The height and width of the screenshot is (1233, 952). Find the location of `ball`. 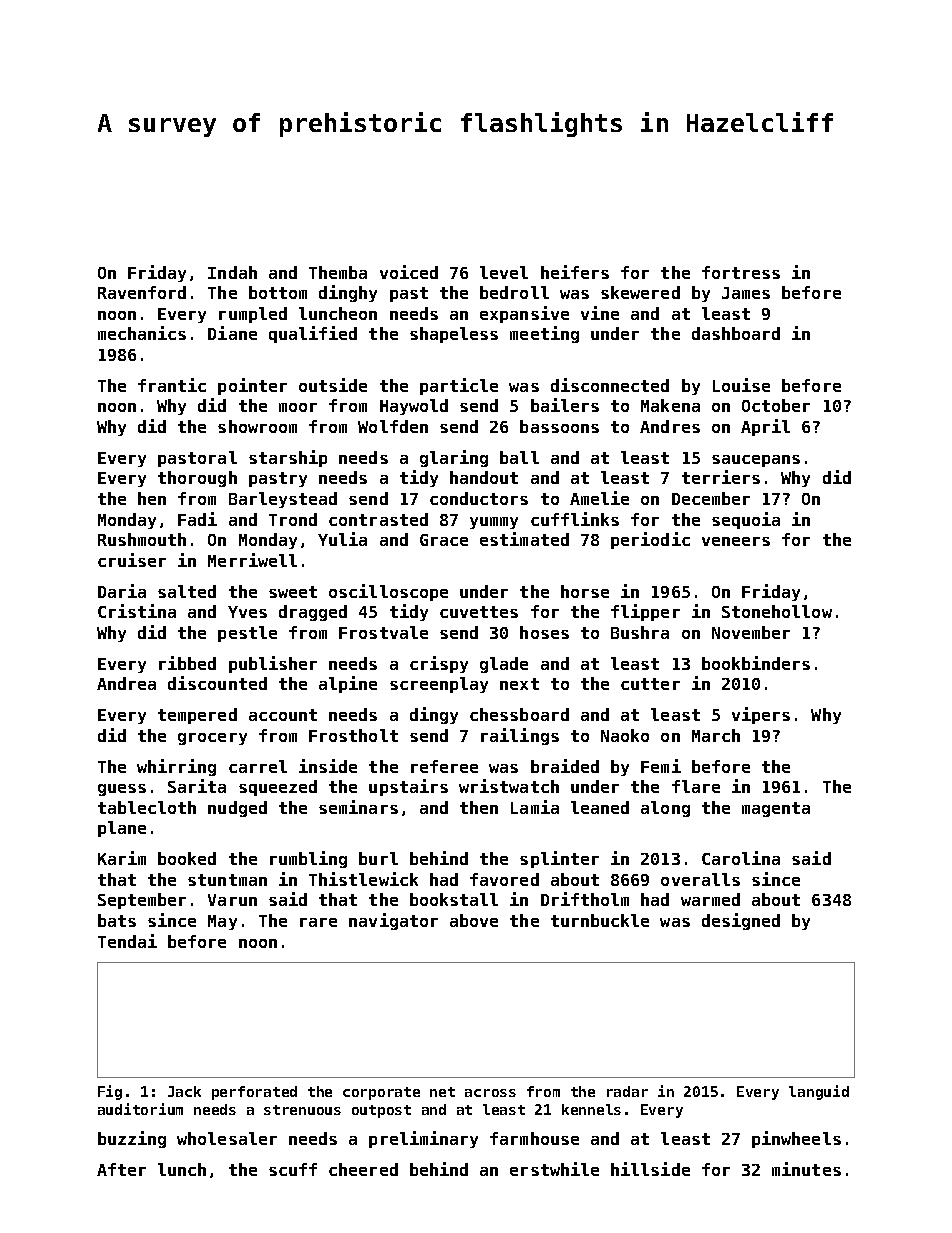

ball is located at coordinates (519, 457).
